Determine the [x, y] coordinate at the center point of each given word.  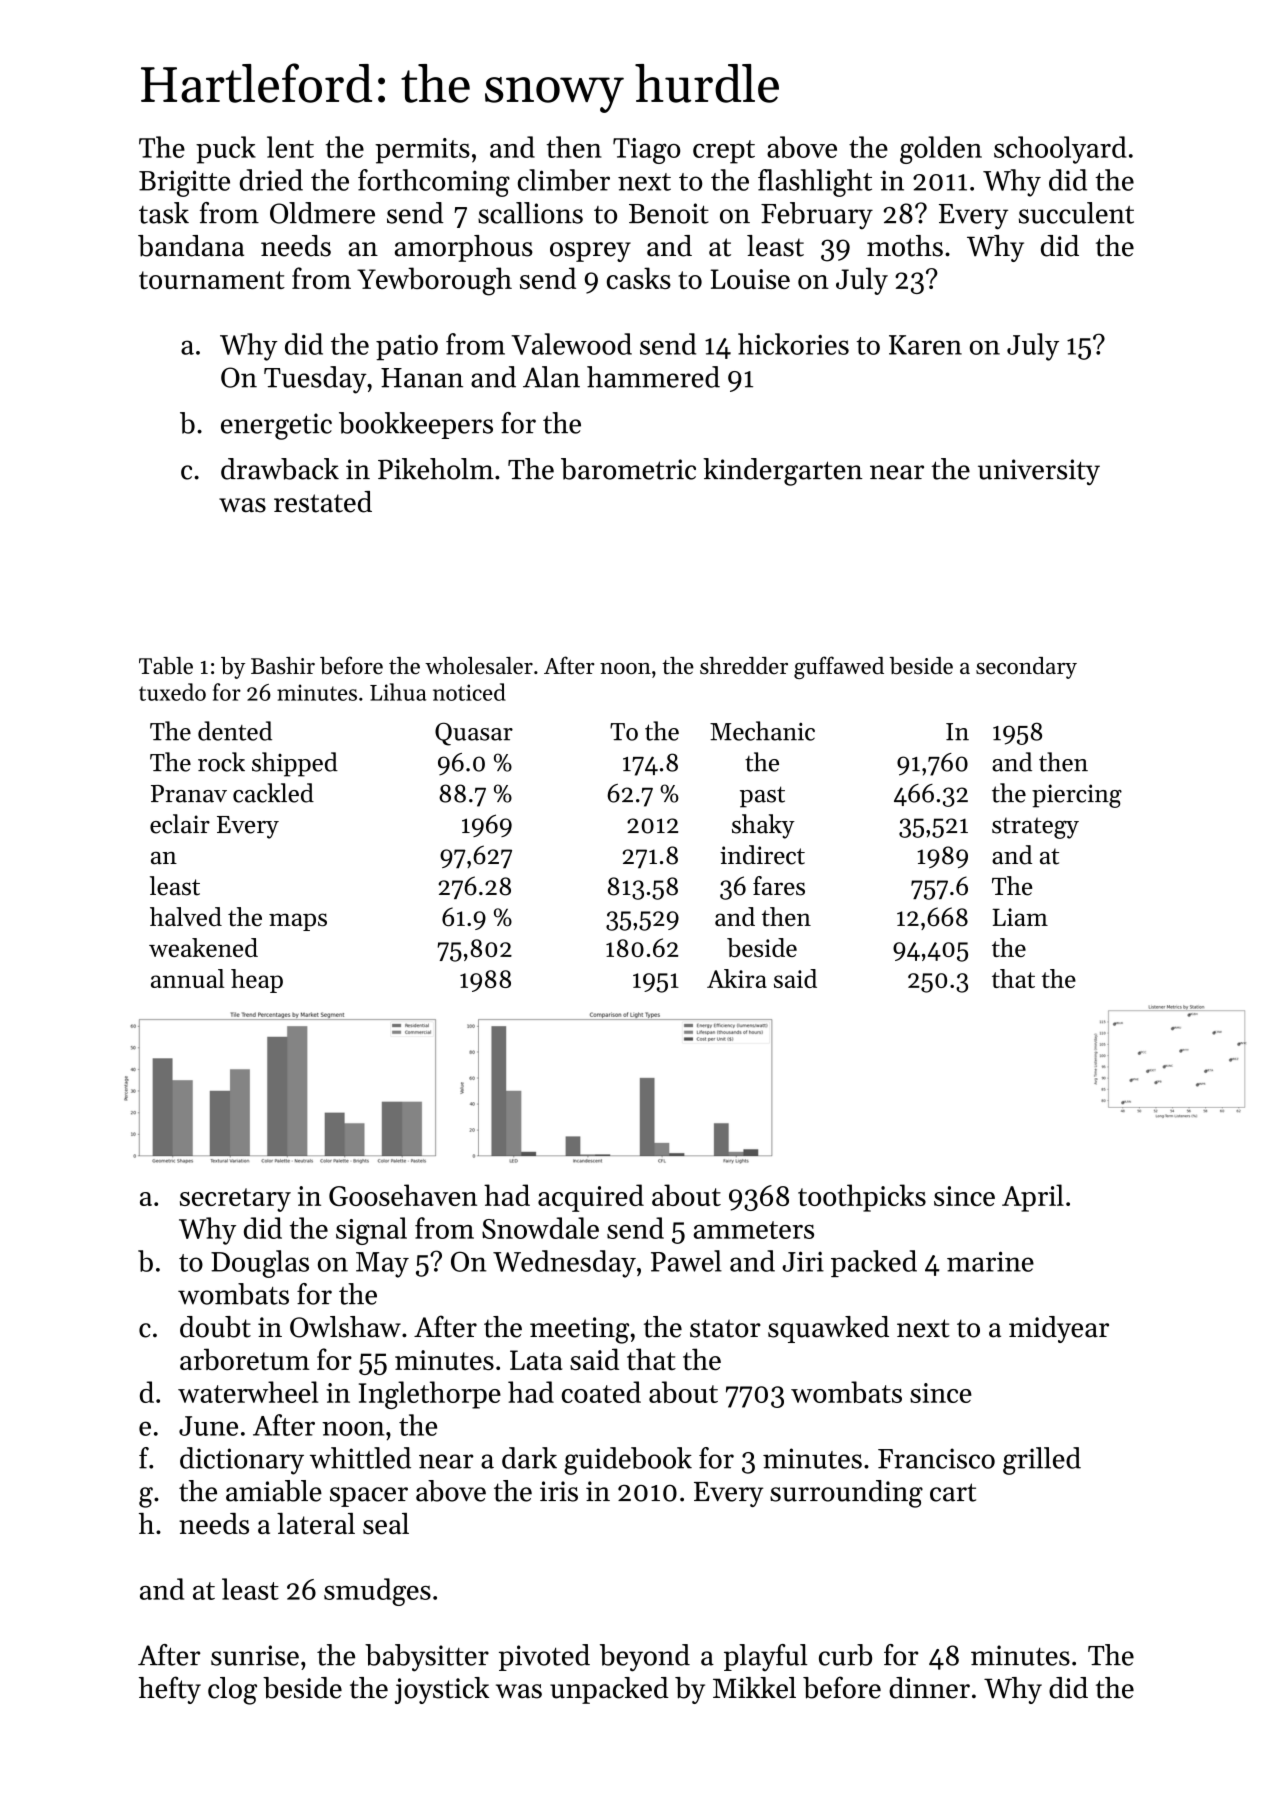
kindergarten [783, 472]
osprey [590, 252]
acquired [591, 1198]
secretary [235, 1200]
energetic [276, 426]
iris [559, 1491]
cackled [273, 793]
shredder [744, 666]
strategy [1035, 828]
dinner [929, 1688]
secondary [1026, 668]
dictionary [242, 1461]
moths [905, 246]
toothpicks [862, 1198]
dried [271, 180]
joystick [442, 1690]
